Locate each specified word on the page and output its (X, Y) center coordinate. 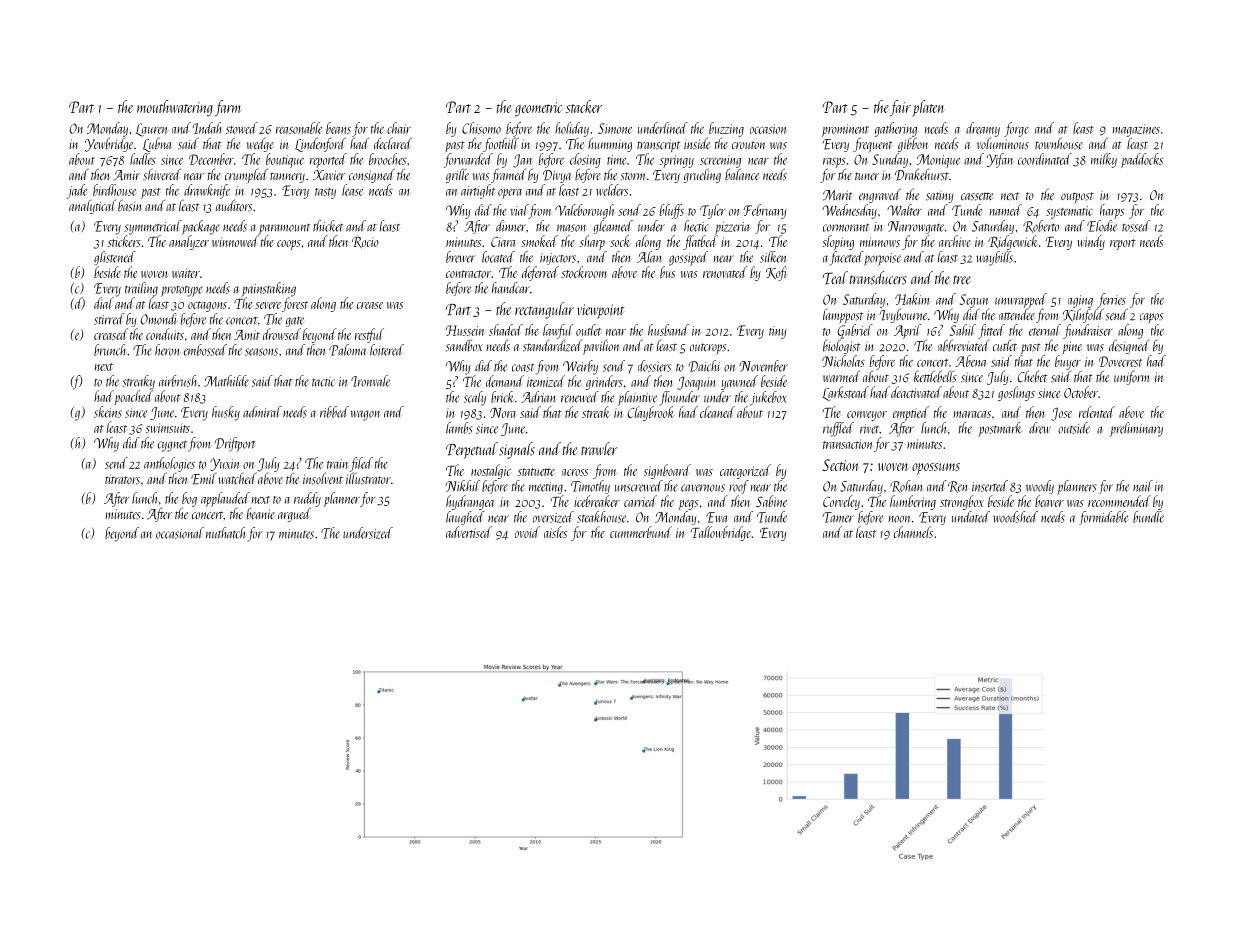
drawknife (207, 191)
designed (1129, 346)
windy (1091, 242)
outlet (588, 330)
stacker (584, 106)
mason (571, 228)
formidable (1103, 518)
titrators (122, 479)
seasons (261, 352)
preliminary (1136, 429)
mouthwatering (175, 108)
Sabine (771, 501)
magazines (1136, 130)
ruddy (307, 499)
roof (739, 487)
